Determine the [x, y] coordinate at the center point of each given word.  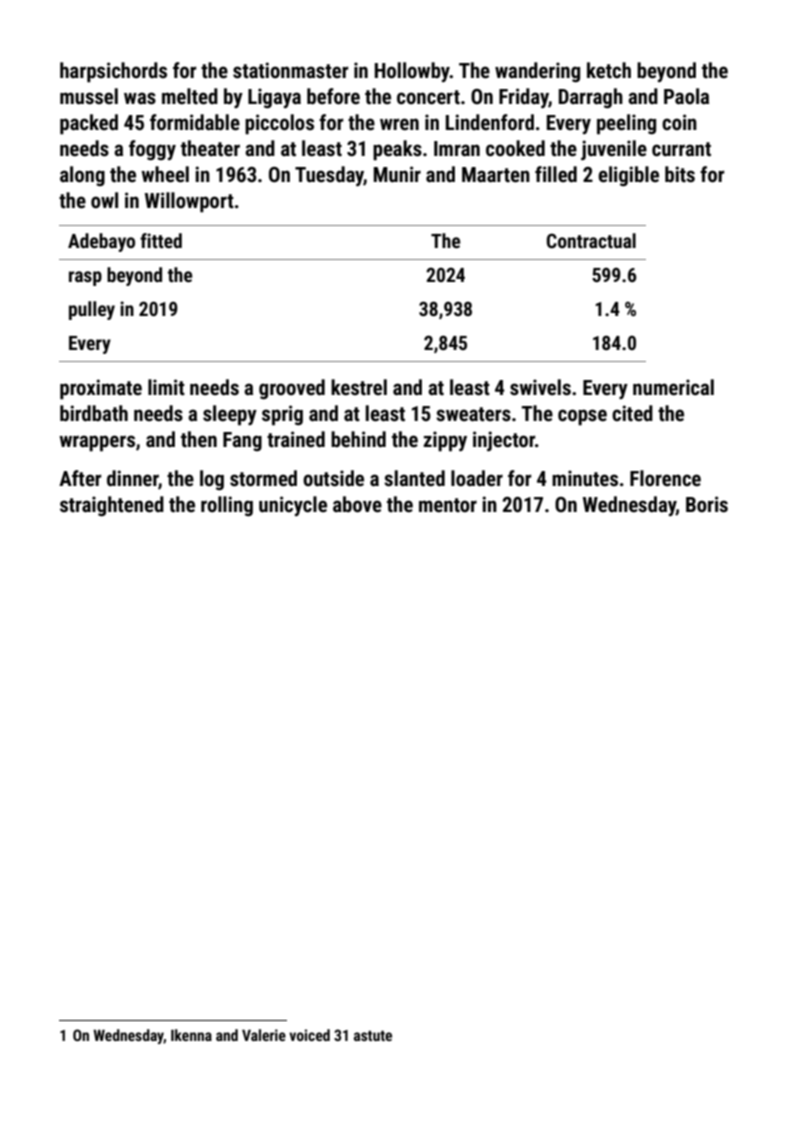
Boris [707, 504]
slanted [414, 478]
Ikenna [191, 1035]
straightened [112, 506]
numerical [673, 387]
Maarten [496, 175]
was [140, 98]
